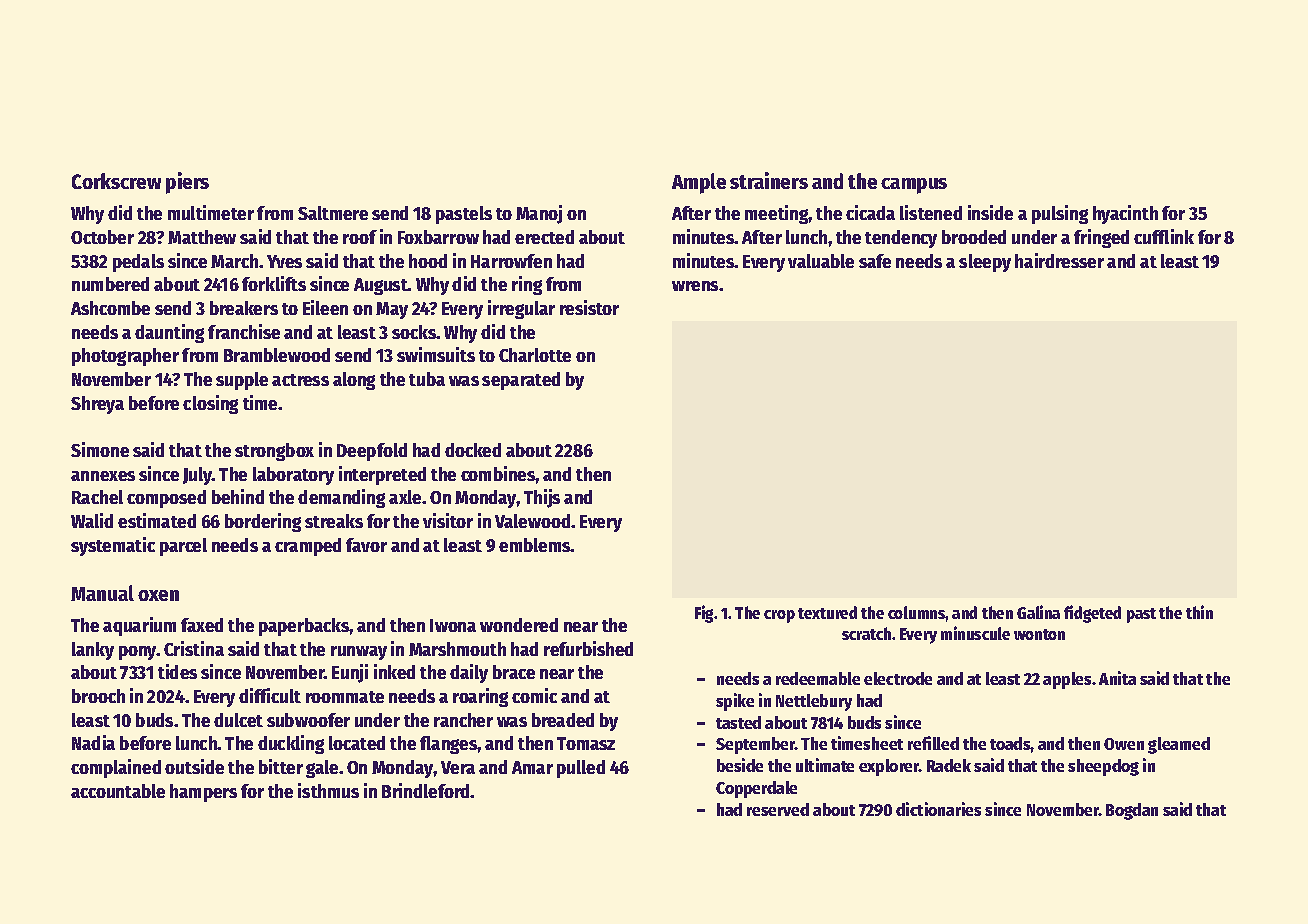  Describe the element at coordinates (589, 307) in the screenshot. I see `resistor` at that location.
